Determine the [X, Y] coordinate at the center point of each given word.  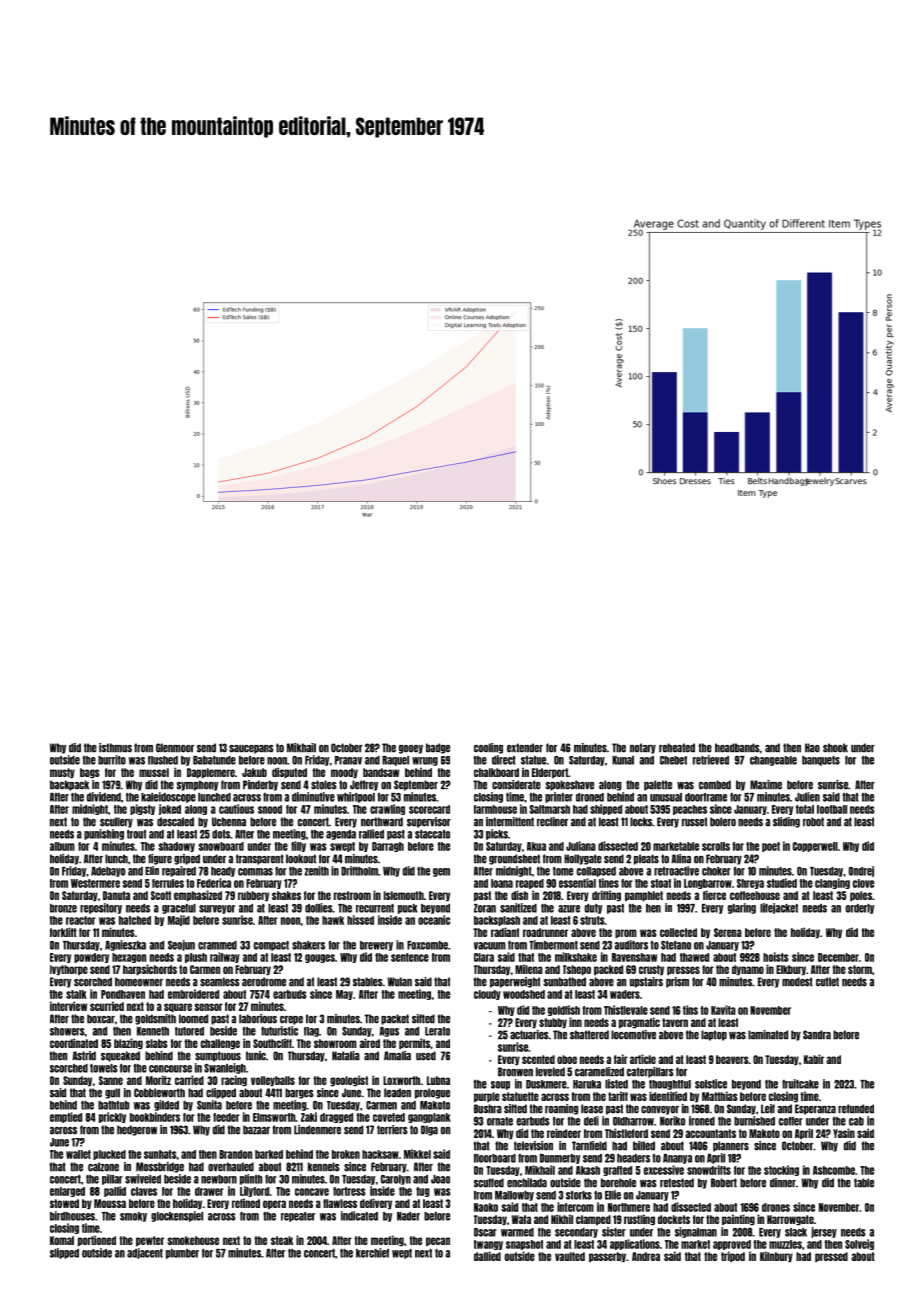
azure [569, 909]
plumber [182, 1254]
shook [835, 748]
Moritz [158, 1080]
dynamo [748, 970]
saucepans [251, 749]
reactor [81, 920]
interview [68, 1006]
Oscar [485, 1232]
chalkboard [496, 772]
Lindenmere [317, 1130]
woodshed [524, 994]
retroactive [676, 871]
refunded [856, 1109]
